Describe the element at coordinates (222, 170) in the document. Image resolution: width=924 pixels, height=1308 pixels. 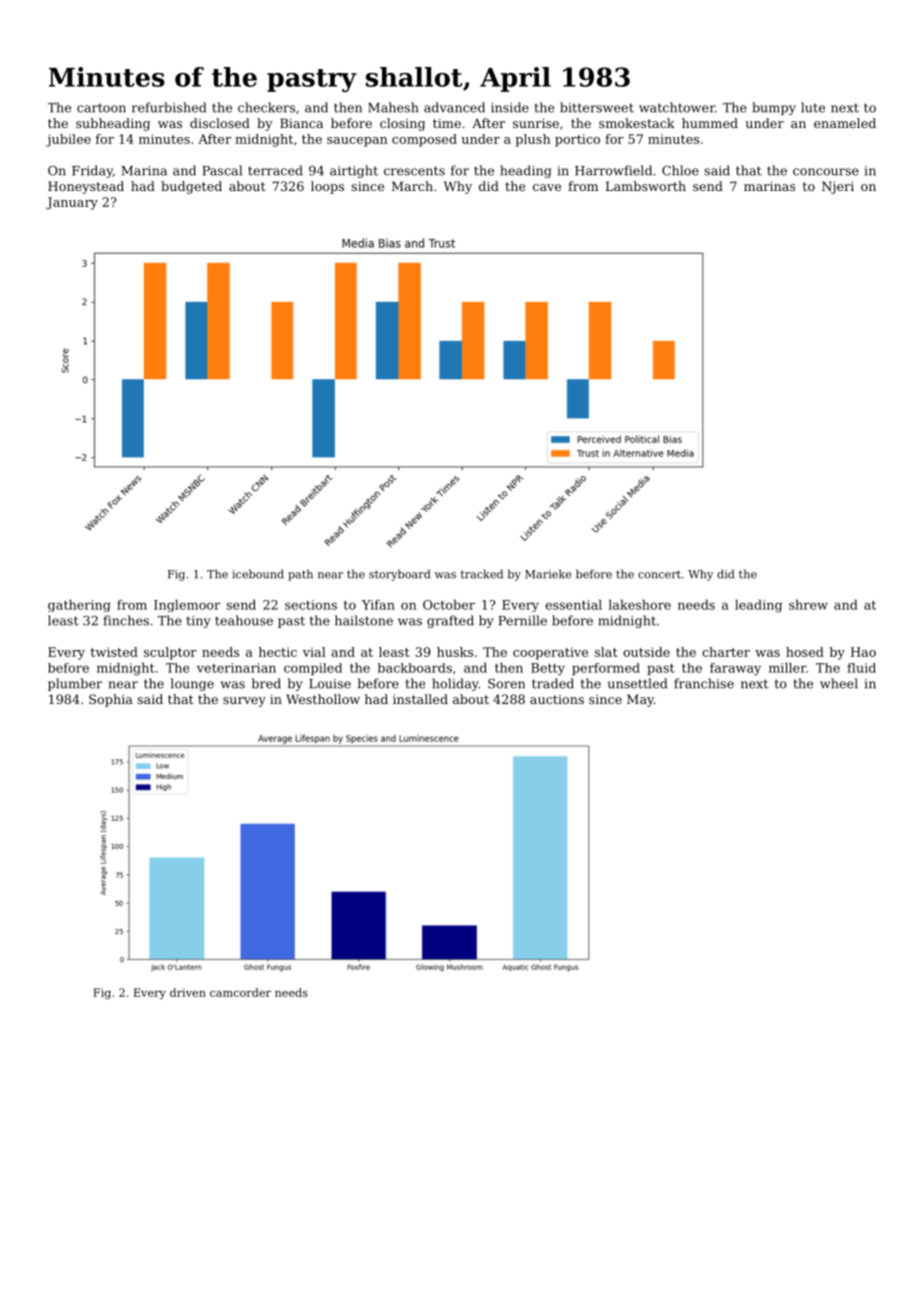
I see `Pascal` at that location.
